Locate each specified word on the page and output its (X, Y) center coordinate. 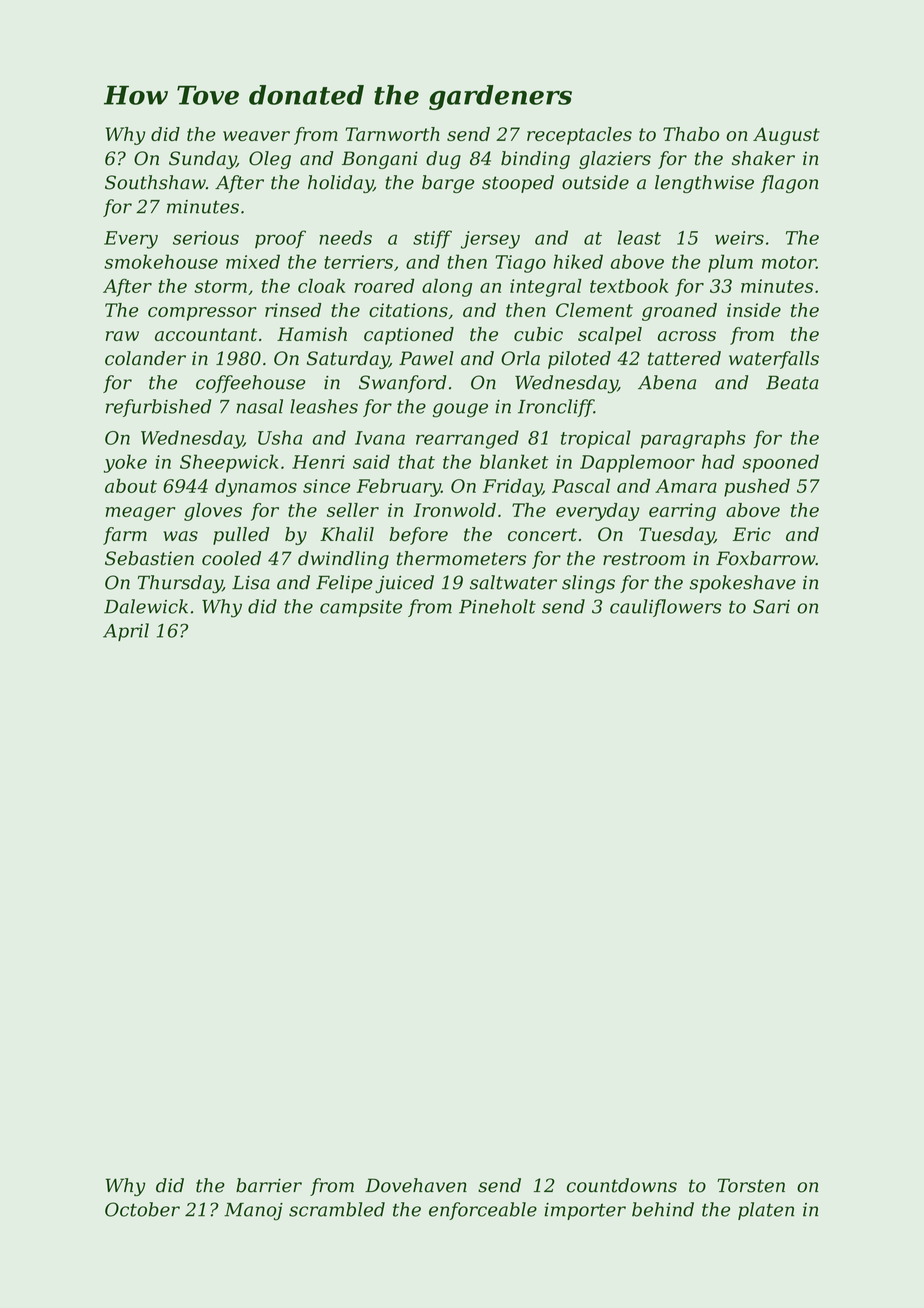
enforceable (483, 1211)
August (786, 136)
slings (588, 584)
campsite (361, 608)
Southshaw (155, 182)
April (126, 632)
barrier (269, 1185)
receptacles (579, 136)
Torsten (751, 1185)
